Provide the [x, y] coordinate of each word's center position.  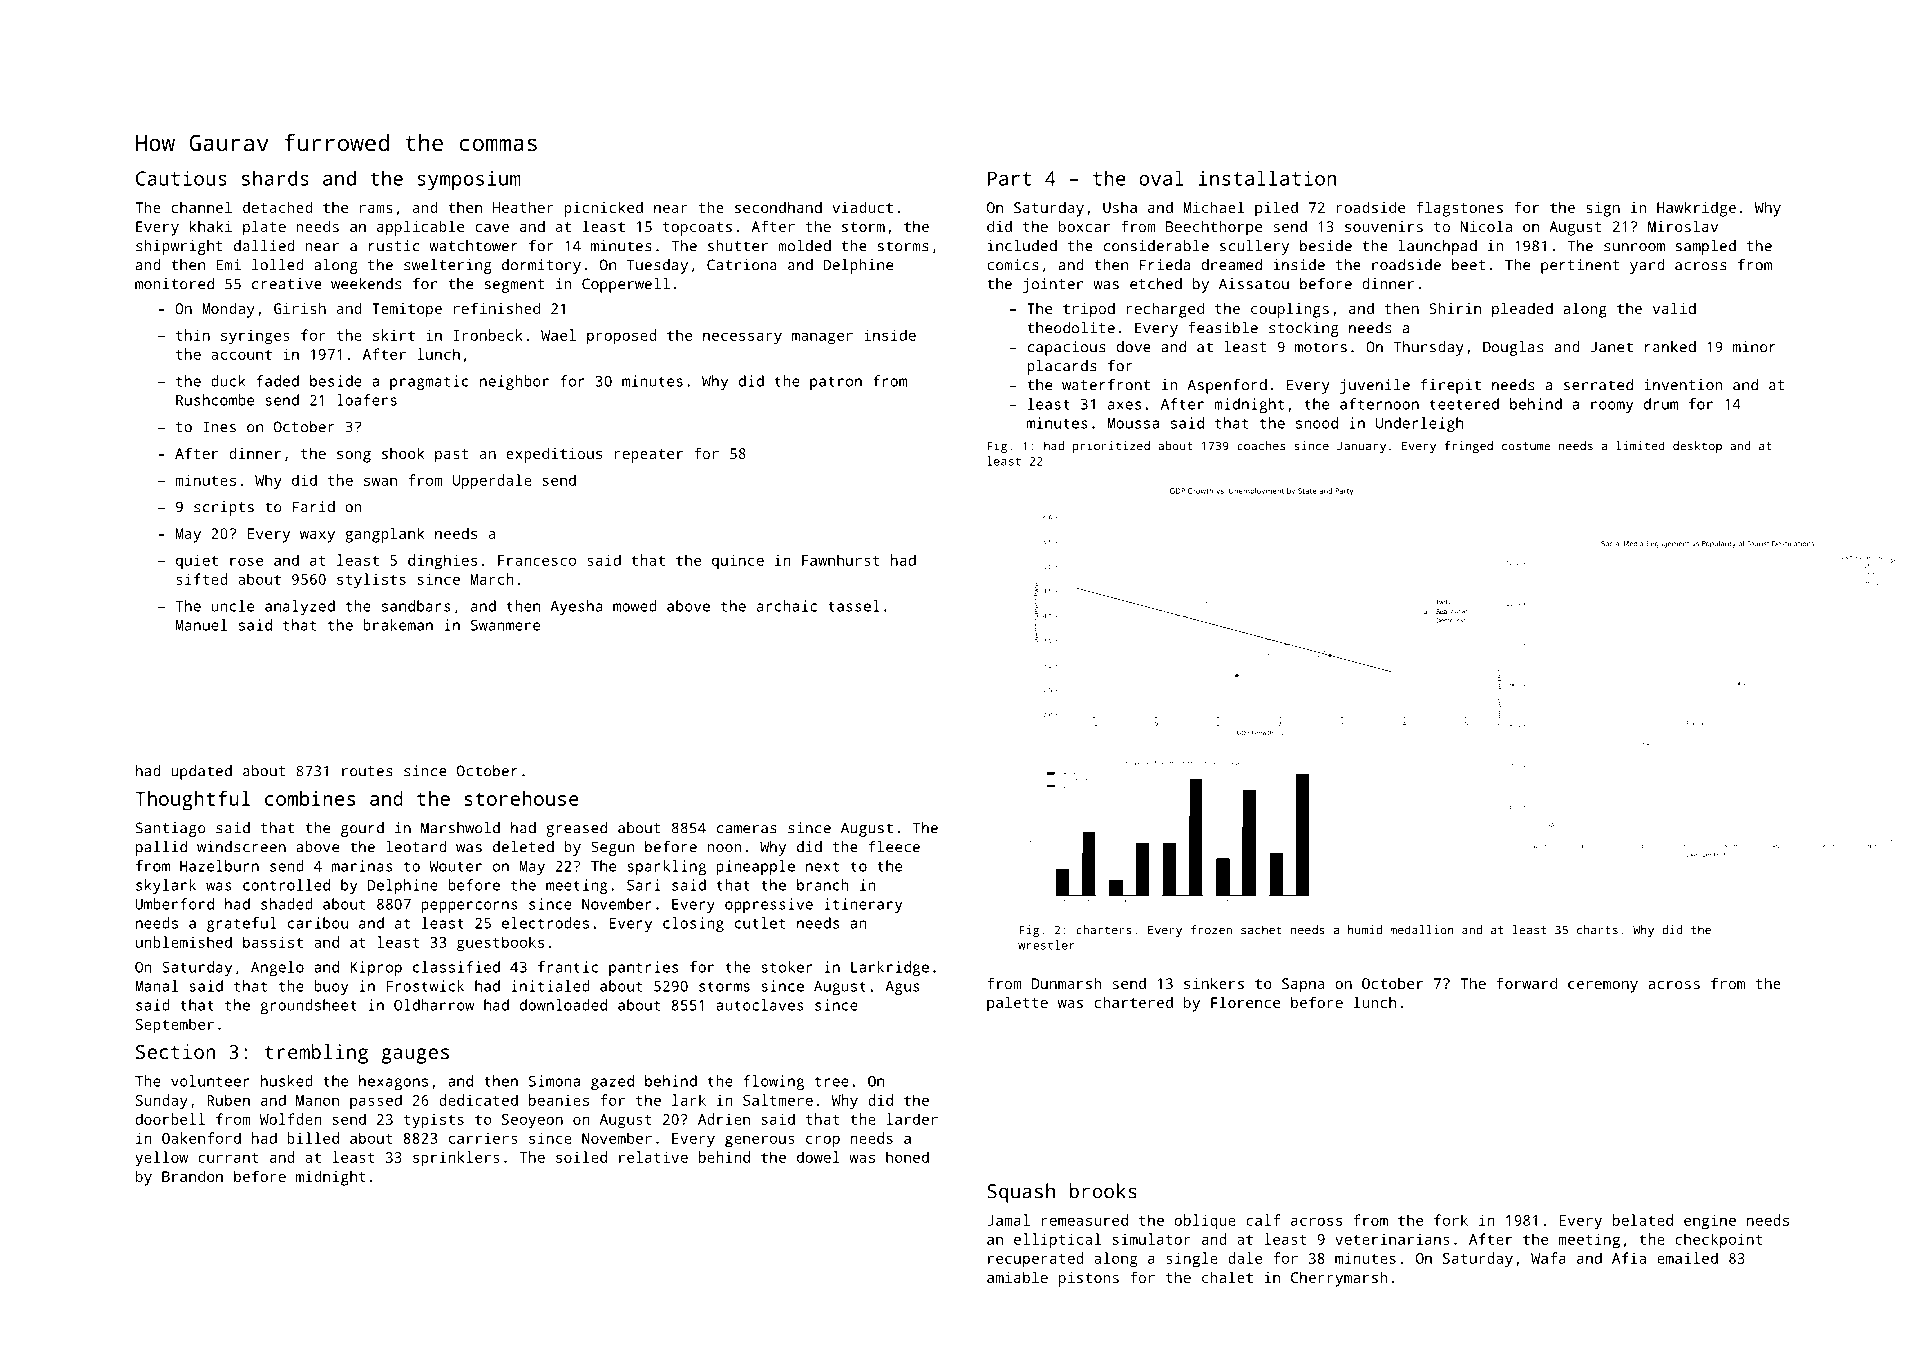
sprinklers [456, 1159]
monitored [174, 284]
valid [1674, 308]
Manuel [201, 625]
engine [1710, 1222]
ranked [1670, 347]
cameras [747, 829]
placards [1062, 367]
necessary [742, 338]
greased [576, 829]
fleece [894, 847]
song [354, 457]
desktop [1697, 447]
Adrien [724, 1119]
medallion [1422, 930]
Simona [554, 1081]
